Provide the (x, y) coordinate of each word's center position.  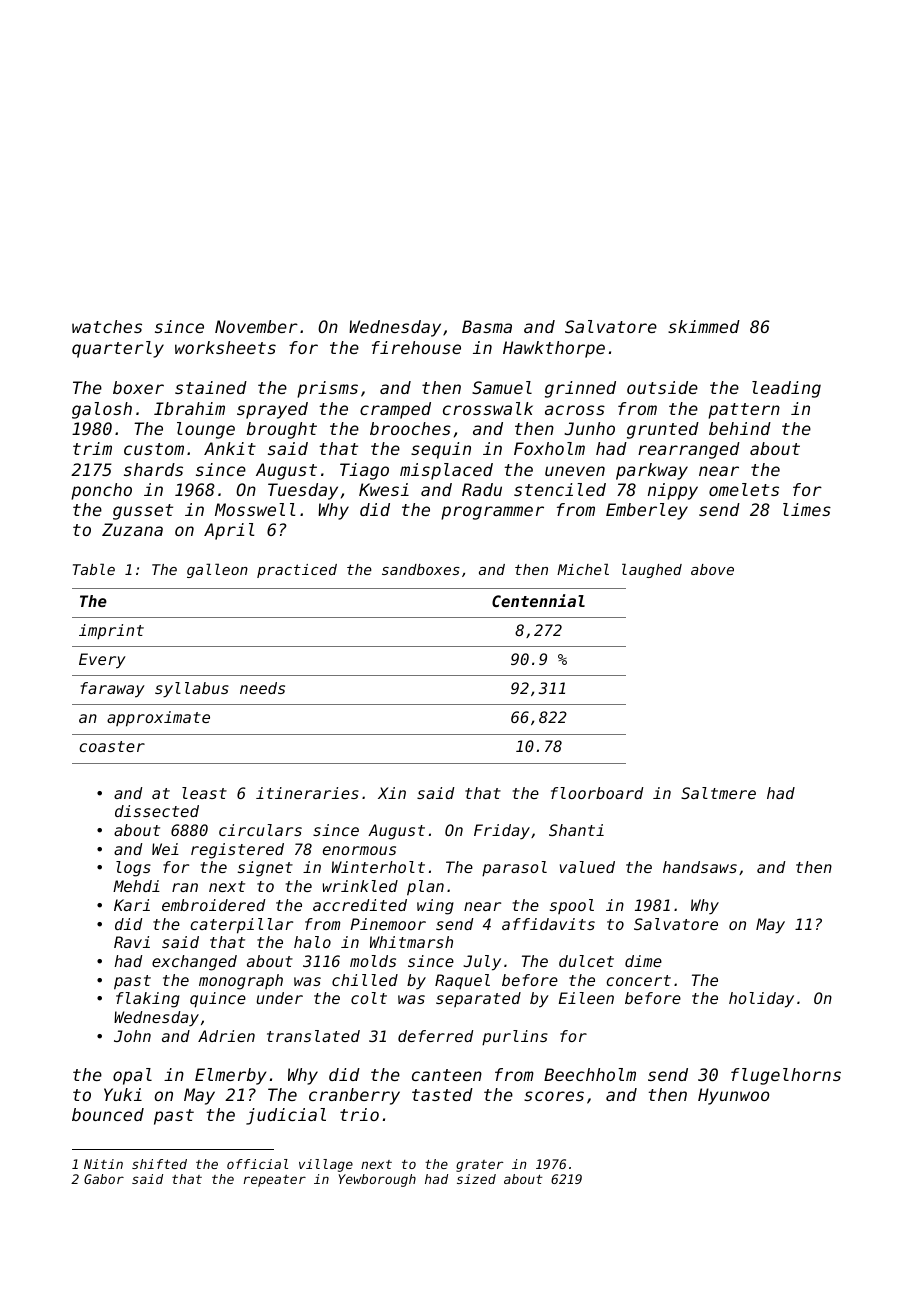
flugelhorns (786, 1076)
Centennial (538, 600)
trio (359, 1114)
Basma (487, 326)
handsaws (700, 867)
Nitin (103, 1164)
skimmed (704, 326)
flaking (148, 1000)
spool (572, 906)
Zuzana (132, 529)
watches (107, 326)
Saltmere (718, 793)
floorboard (597, 793)
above (712, 569)
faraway (113, 690)
